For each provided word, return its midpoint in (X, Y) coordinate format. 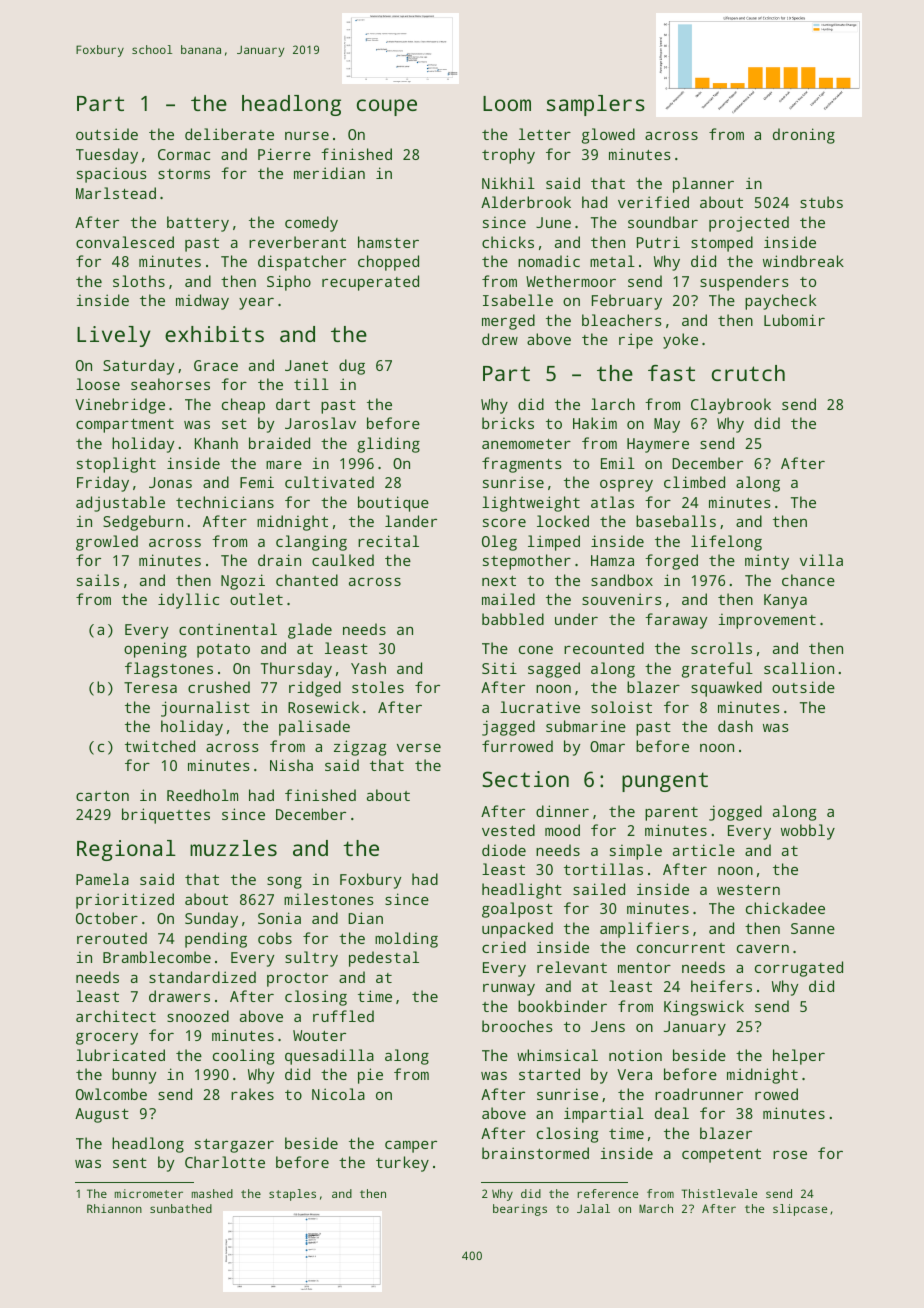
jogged (735, 813)
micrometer (149, 1193)
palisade (314, 728)
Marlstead (116, 193)
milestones (329, 899)
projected (749, 224)
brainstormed (535, 1153)
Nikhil (508, 183)
